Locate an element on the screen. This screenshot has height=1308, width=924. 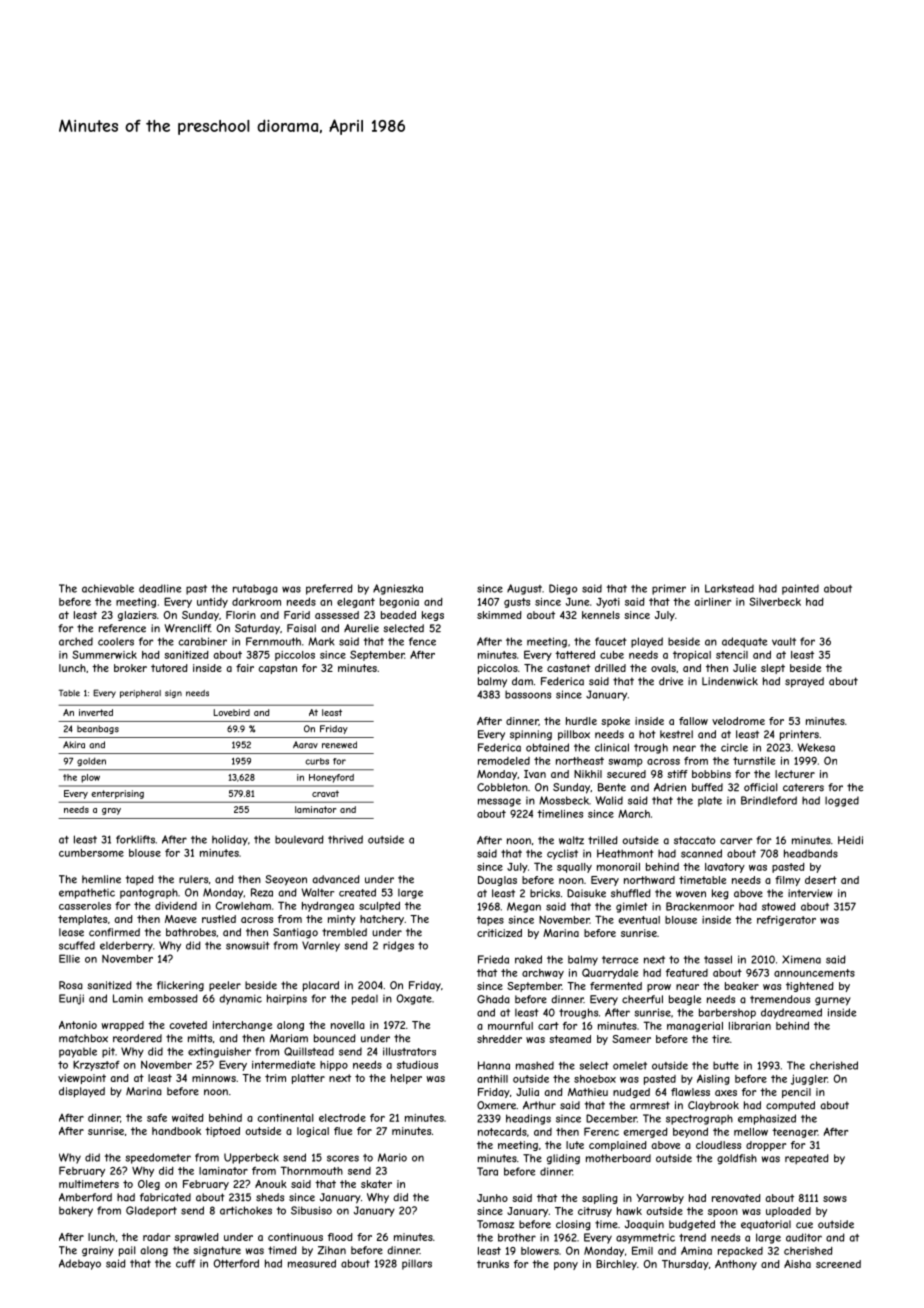
painted is located at coordinates (800, 589).
